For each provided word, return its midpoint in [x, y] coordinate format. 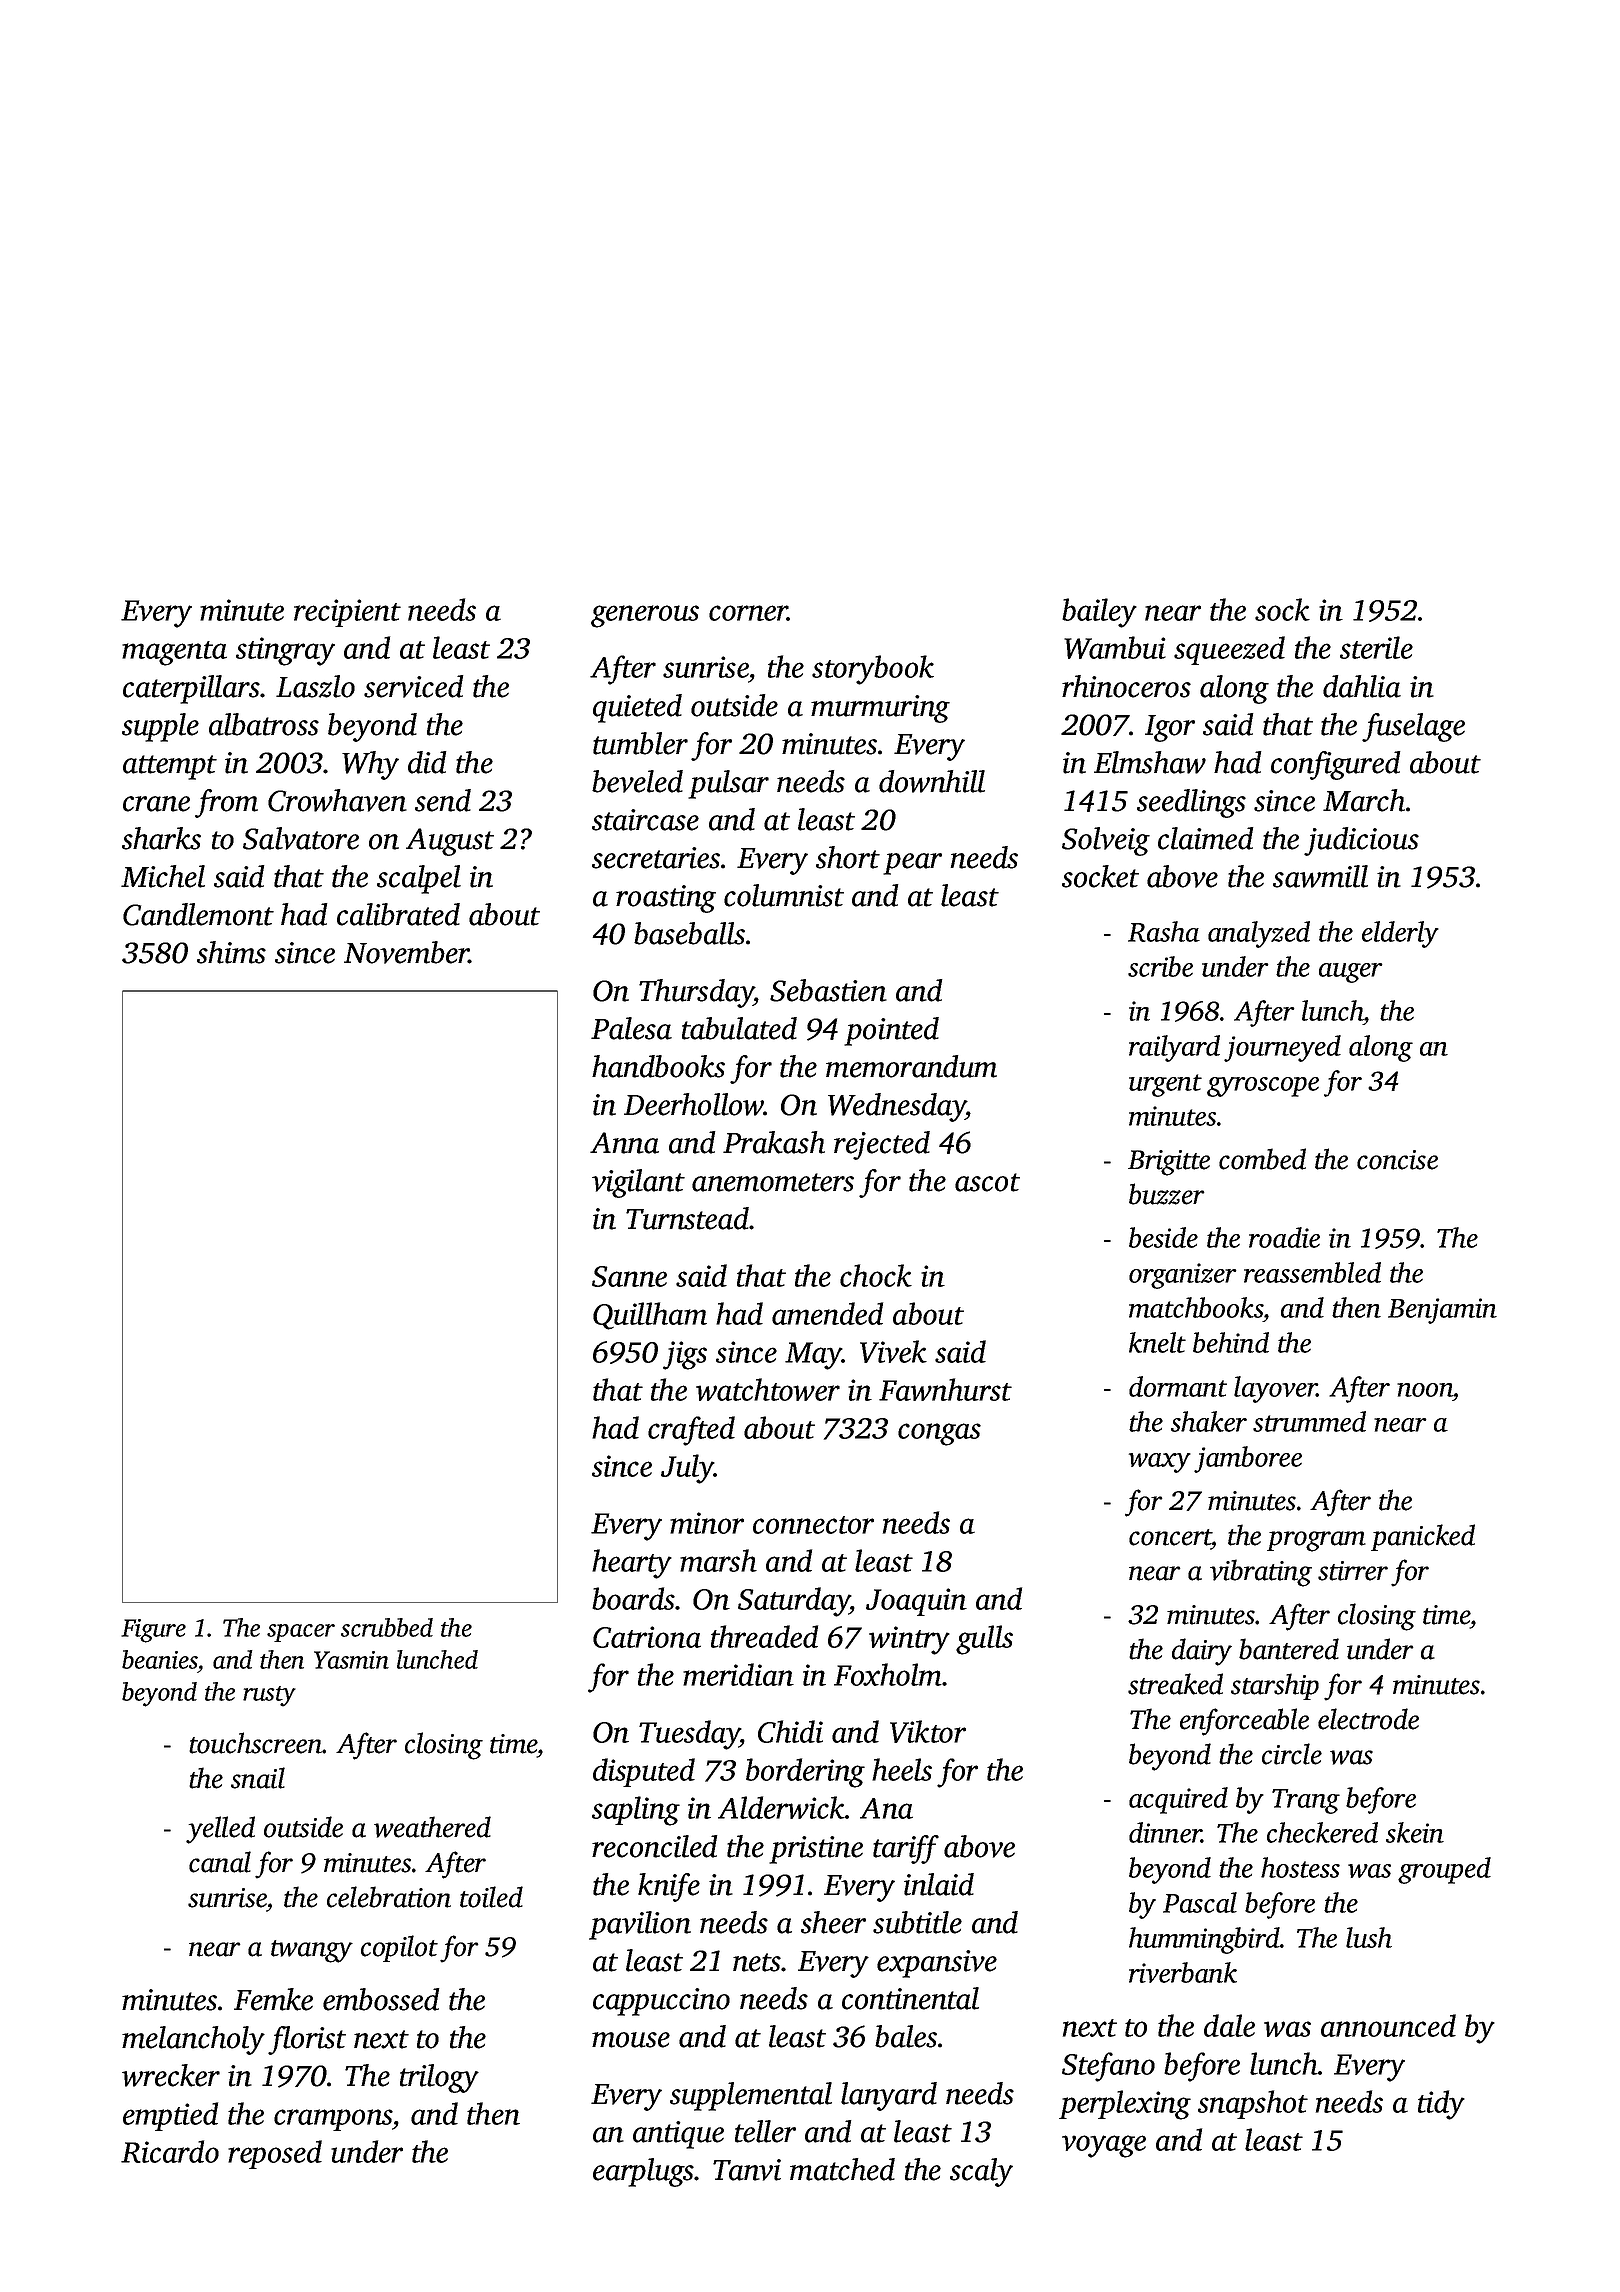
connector [813, 1525]
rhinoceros [1126, 686]
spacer [301, 1633]
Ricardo [170, 2151]
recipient [347, 613]
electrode [1368, 1719]
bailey [1099, 613]
